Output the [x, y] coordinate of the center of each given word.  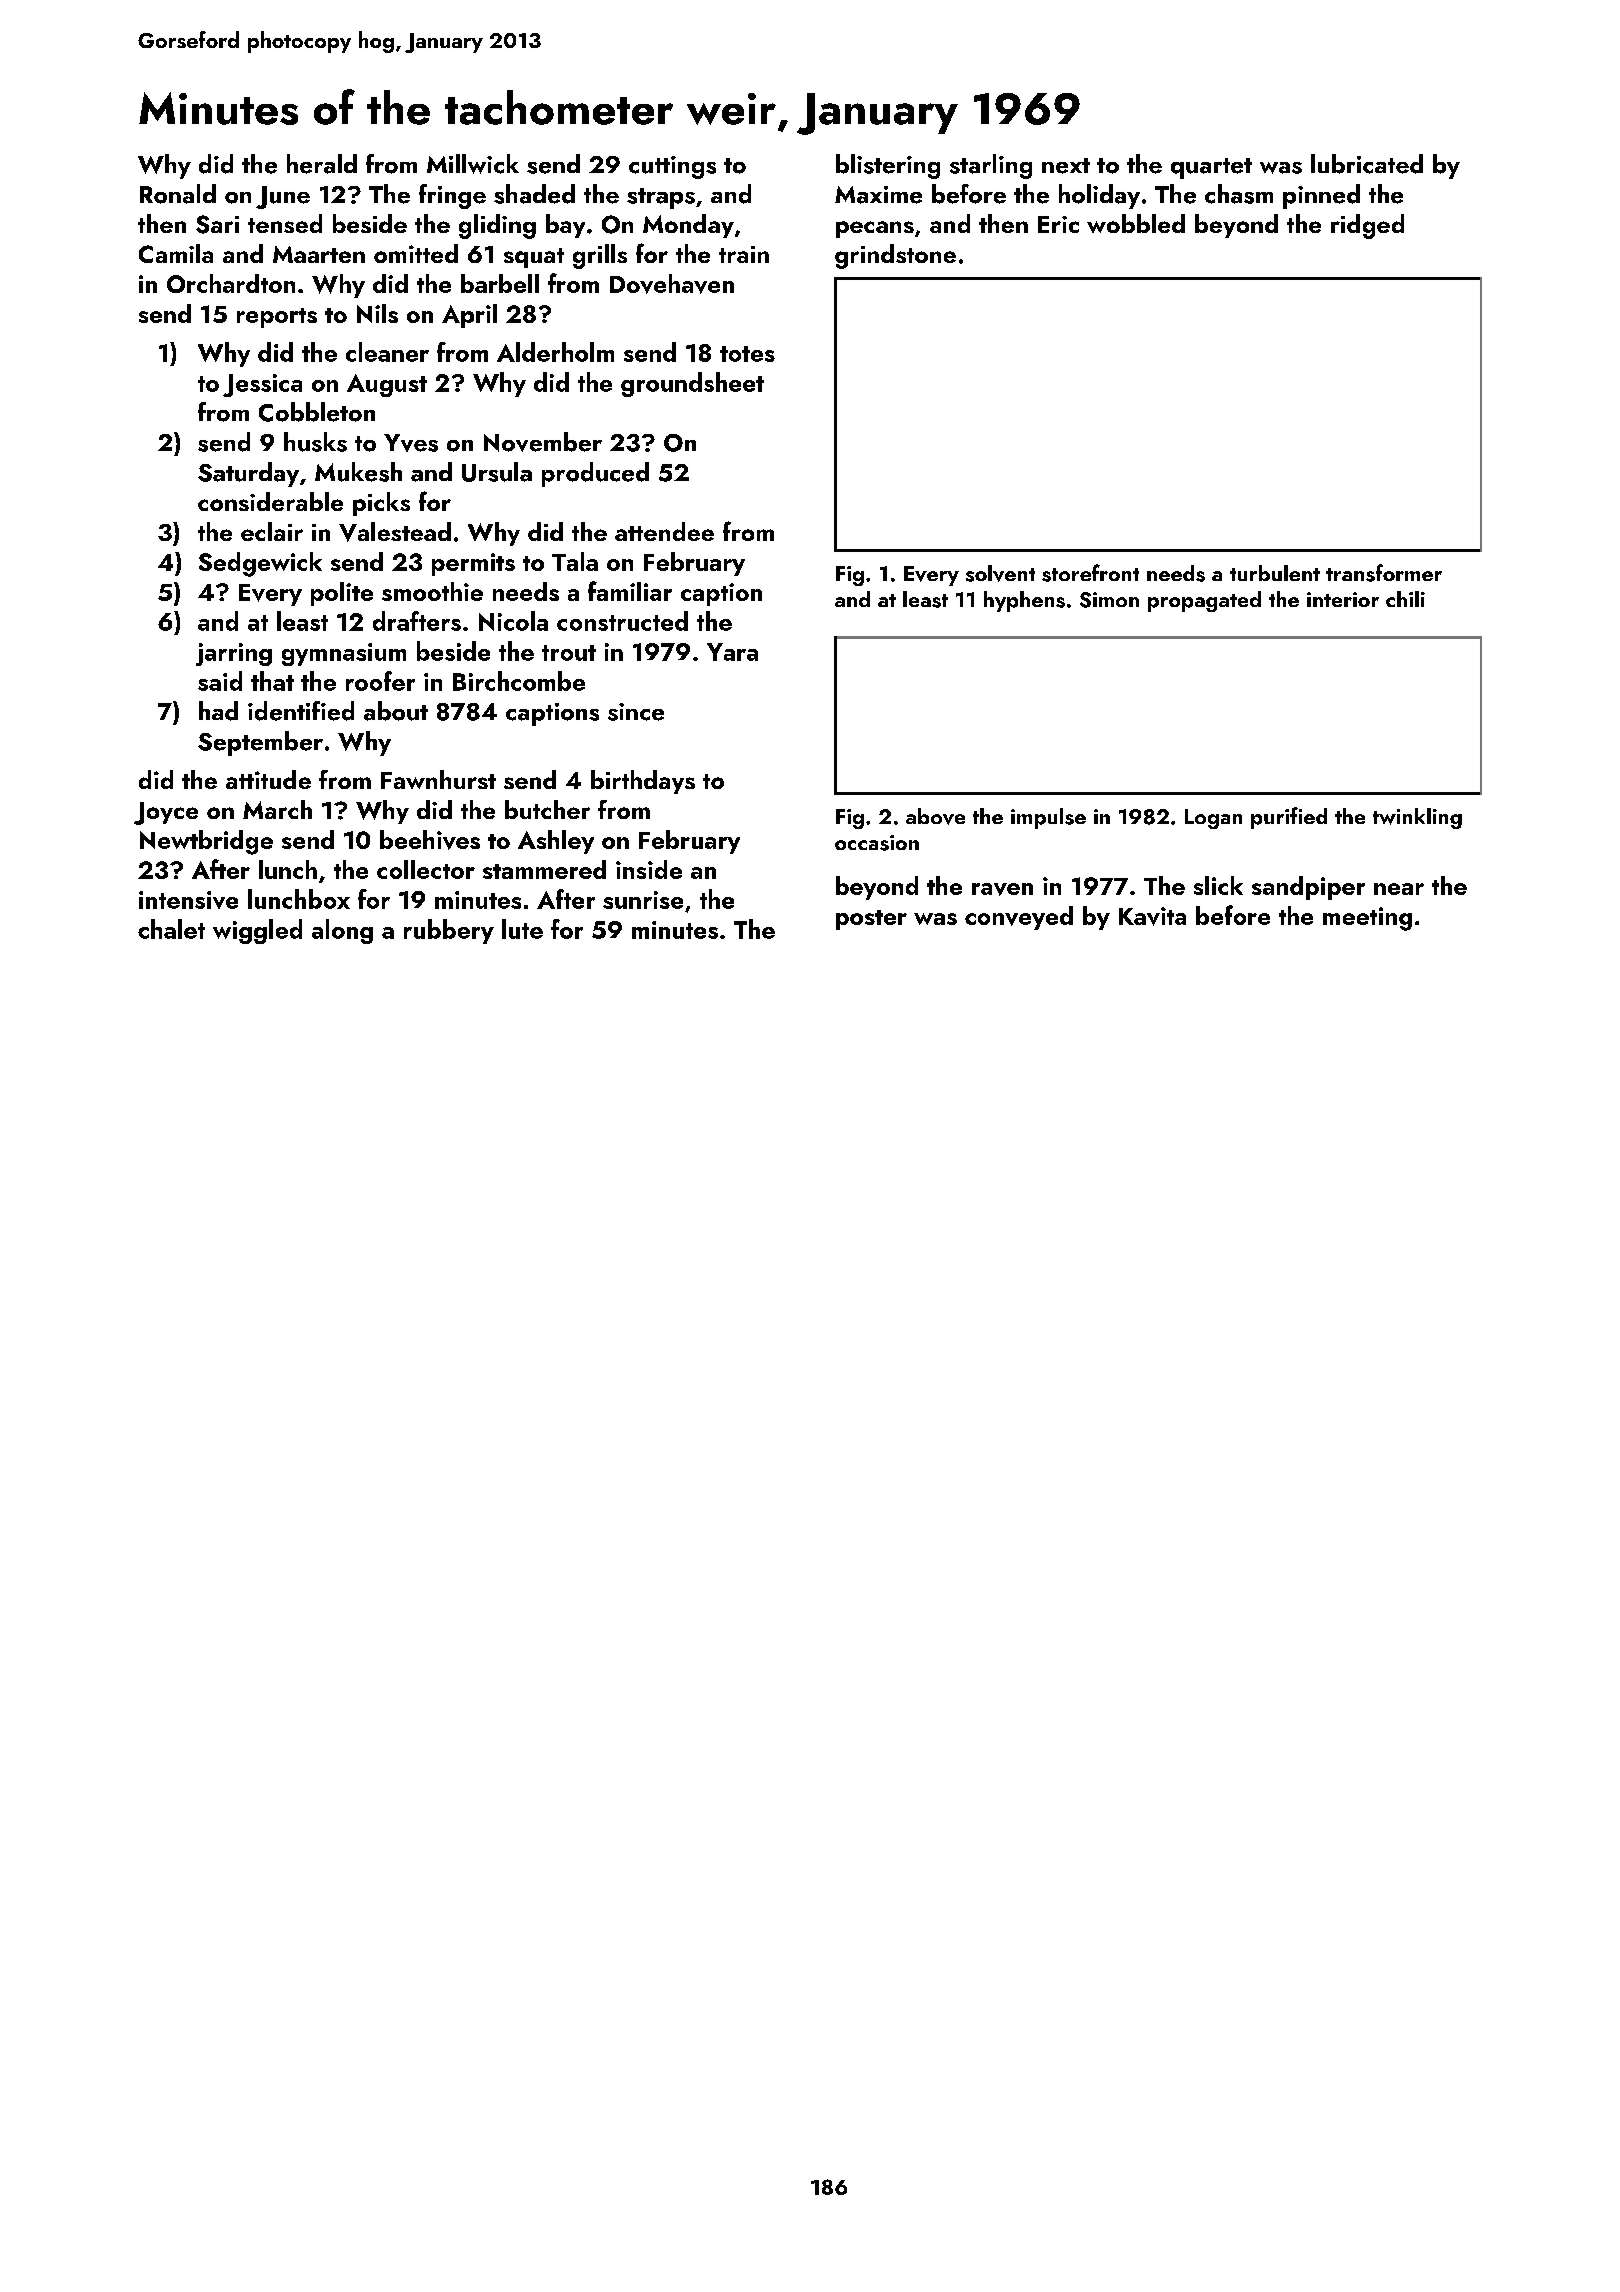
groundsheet [692, 384]
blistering [888, 166]
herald [322, 164]
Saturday [248, 474]
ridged [1367, 226]
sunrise [643, 900]
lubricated [1367, 164]
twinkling [1417, 818]
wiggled [257, 931]
